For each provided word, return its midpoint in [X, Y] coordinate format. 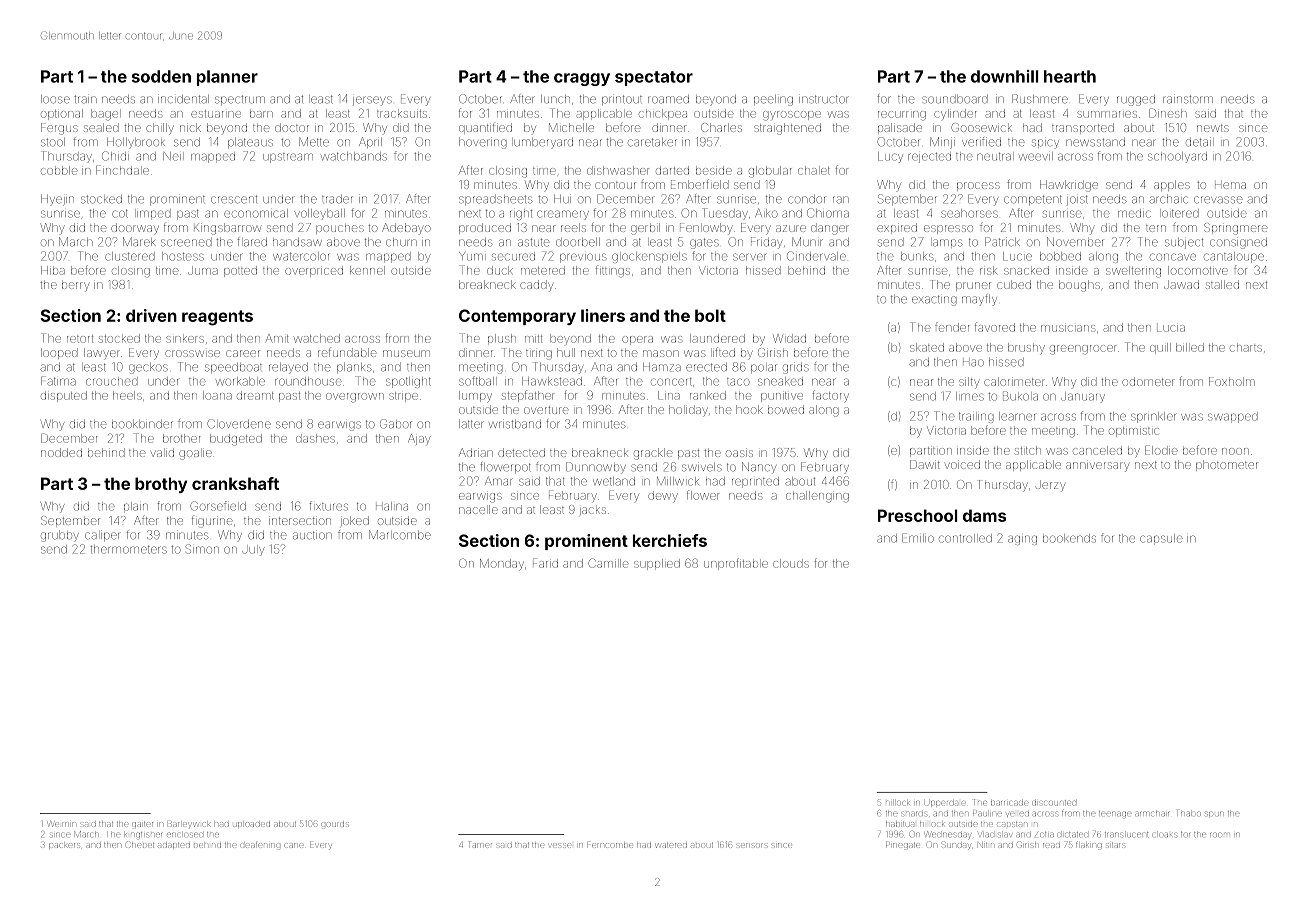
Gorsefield [218, 506]
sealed [101, 127]
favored [995, 327]
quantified [485, 128]
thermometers [128, 549]
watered [671, 845]
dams [984, 515]
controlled [965, 538]
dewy [663, 497]
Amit [277, 338]
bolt [710, 315]
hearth [1070, 76]
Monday [502, 565]
